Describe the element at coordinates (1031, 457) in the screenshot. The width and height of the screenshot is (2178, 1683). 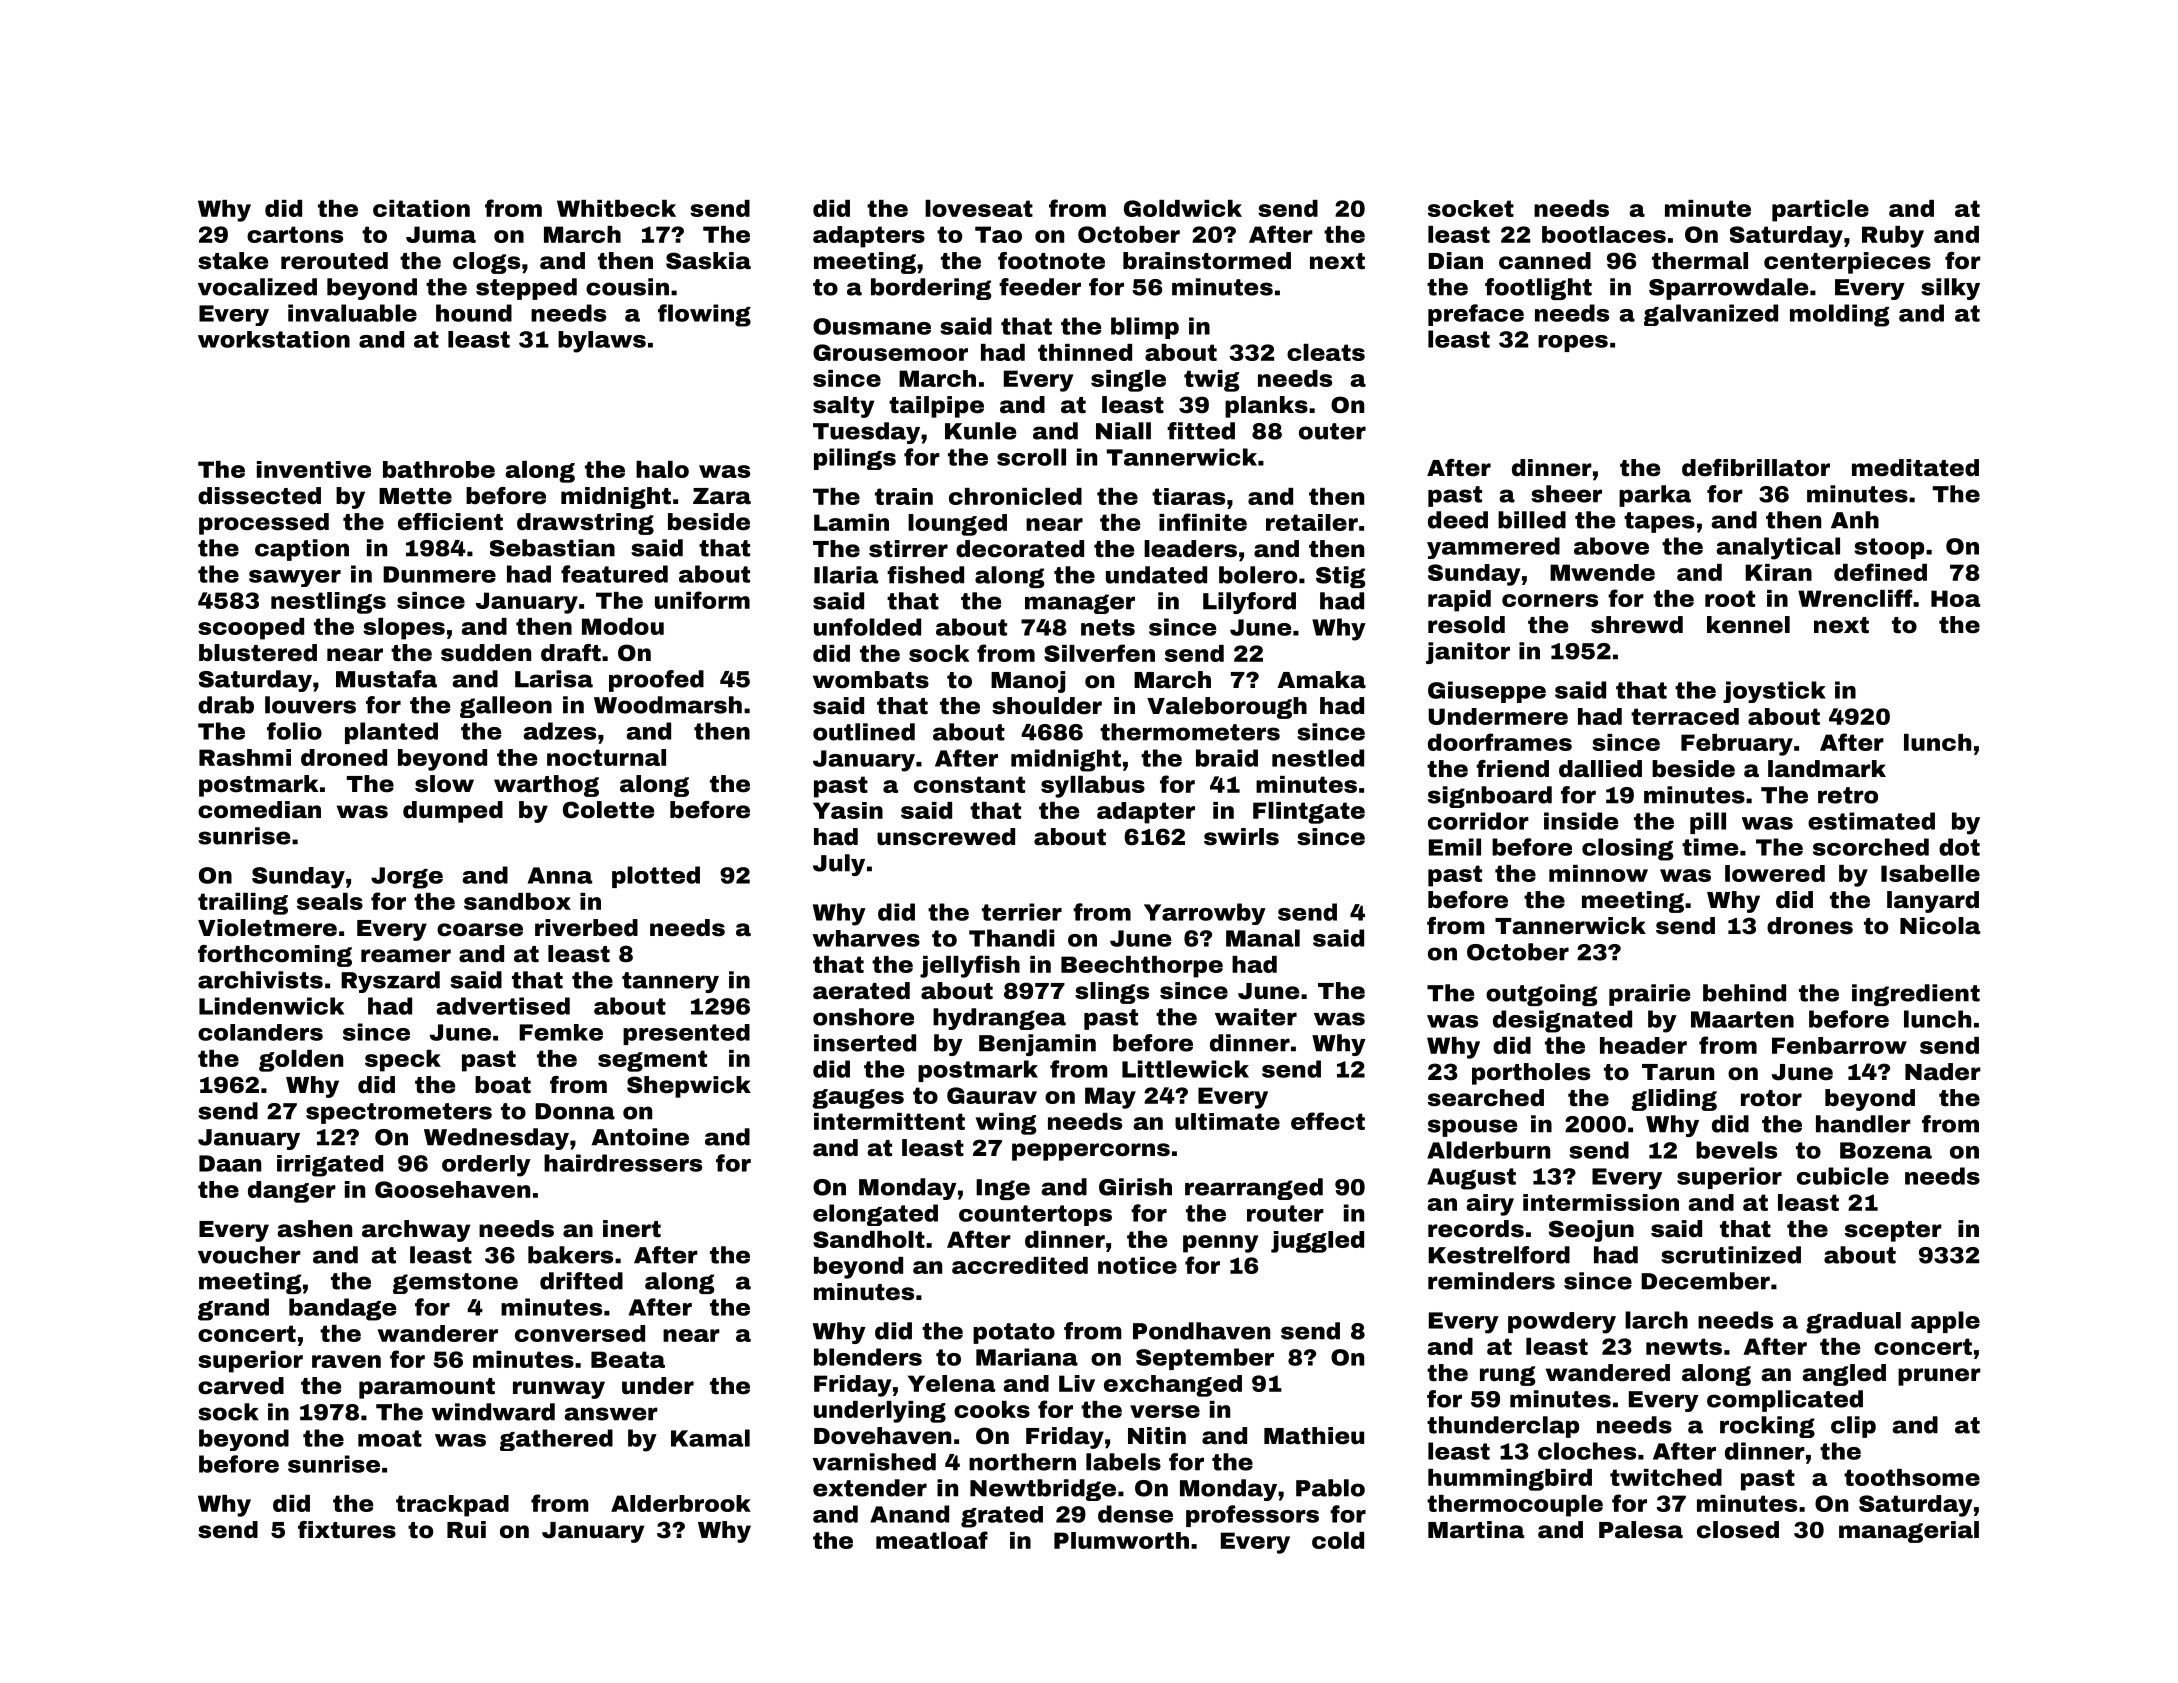
I see `scroll` at that location.
